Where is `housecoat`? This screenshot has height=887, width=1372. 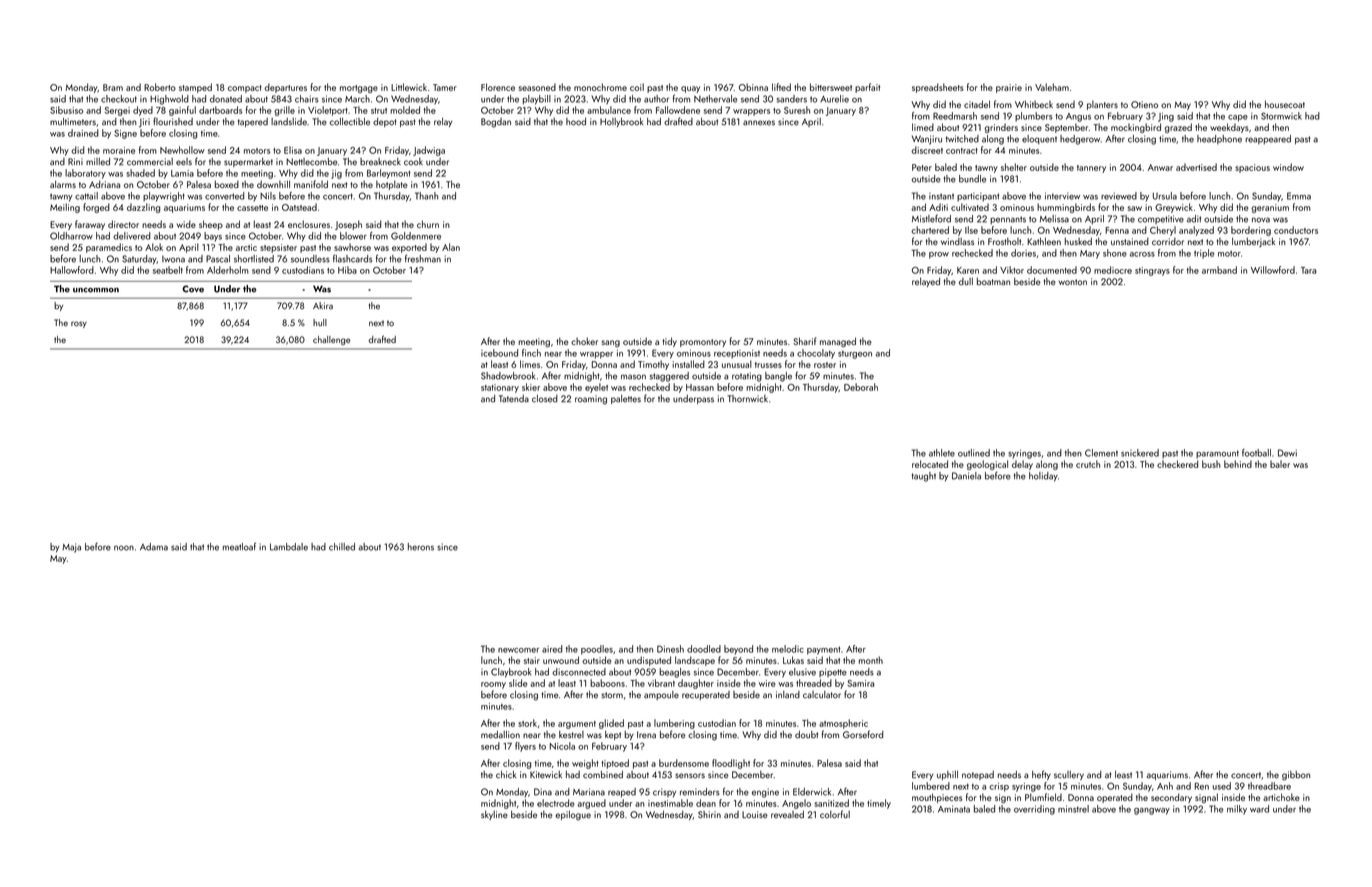
housecoat is located at coordinates (1285, 104).
